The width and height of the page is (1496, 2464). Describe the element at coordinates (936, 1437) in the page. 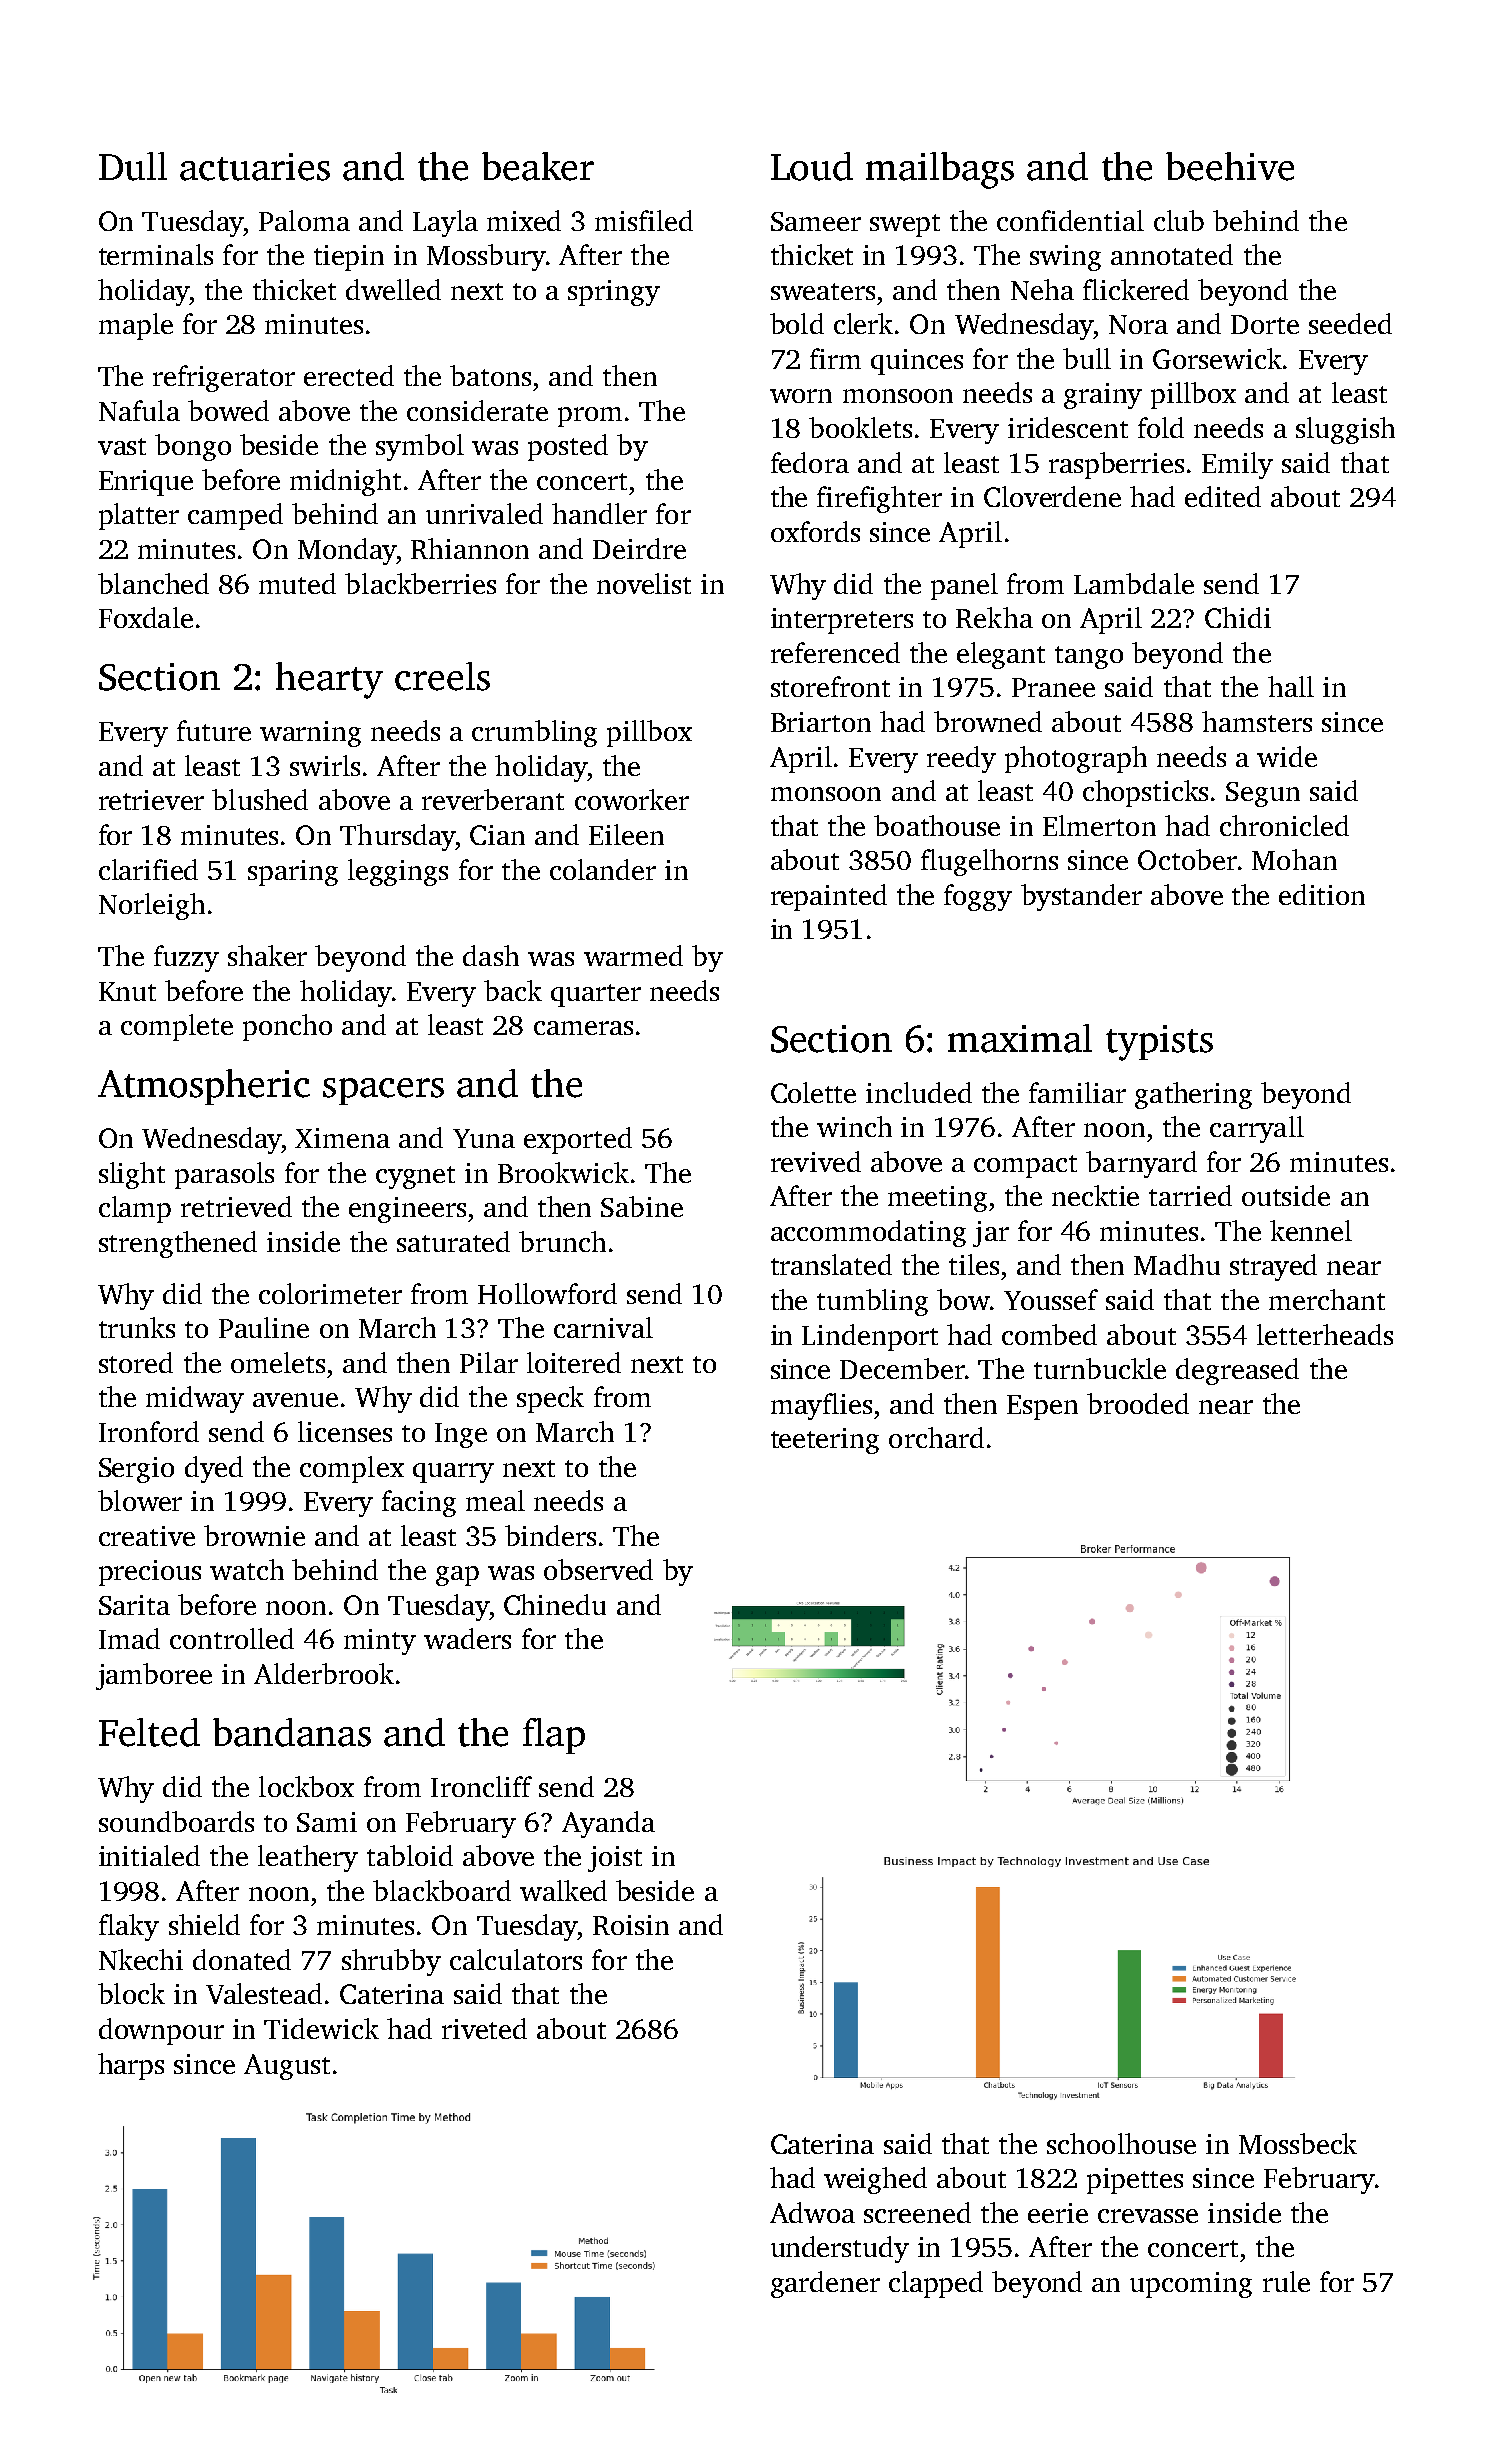

I see `orchard` at that location.
